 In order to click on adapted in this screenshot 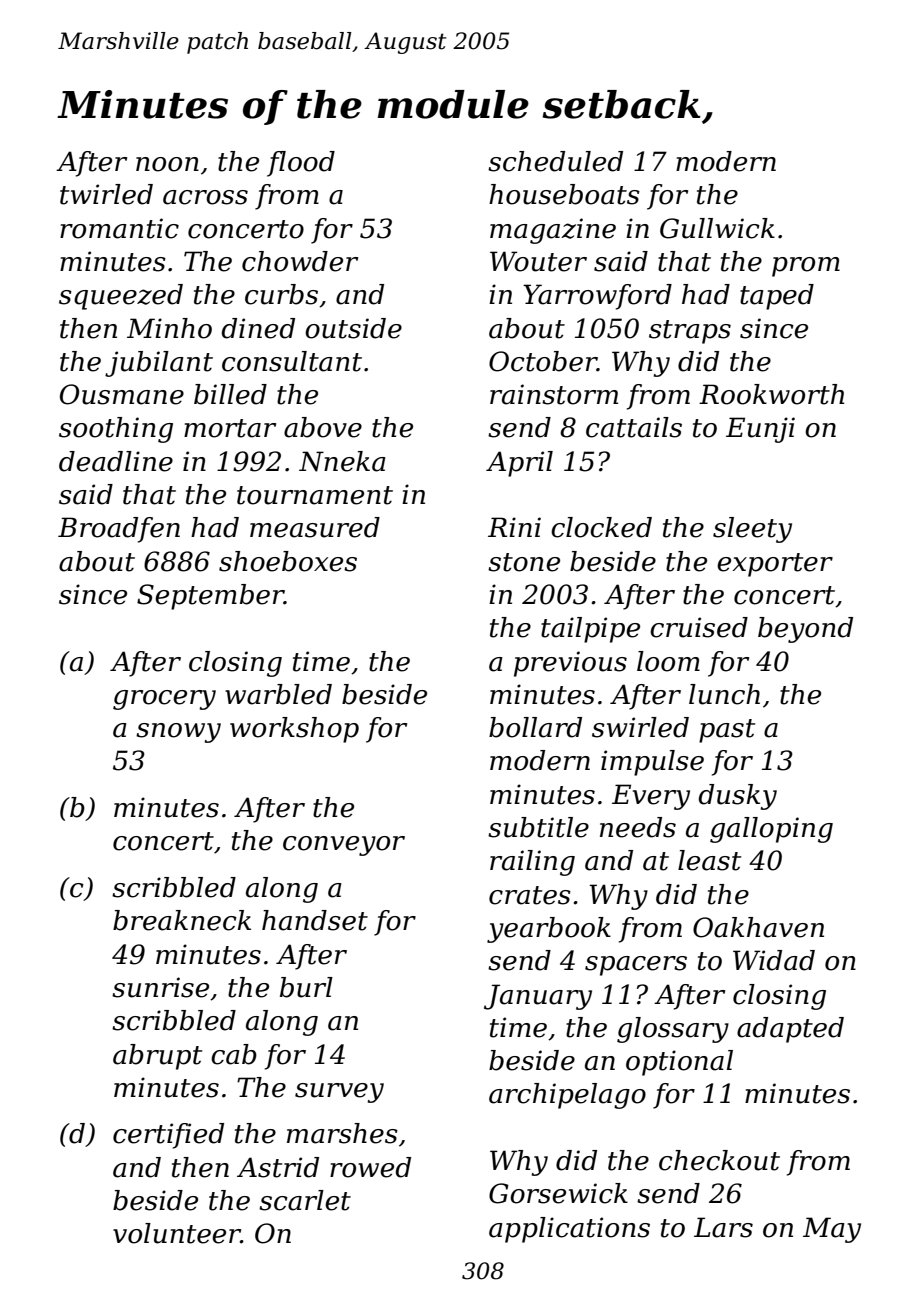, I will do `click(790, 1030)`.
